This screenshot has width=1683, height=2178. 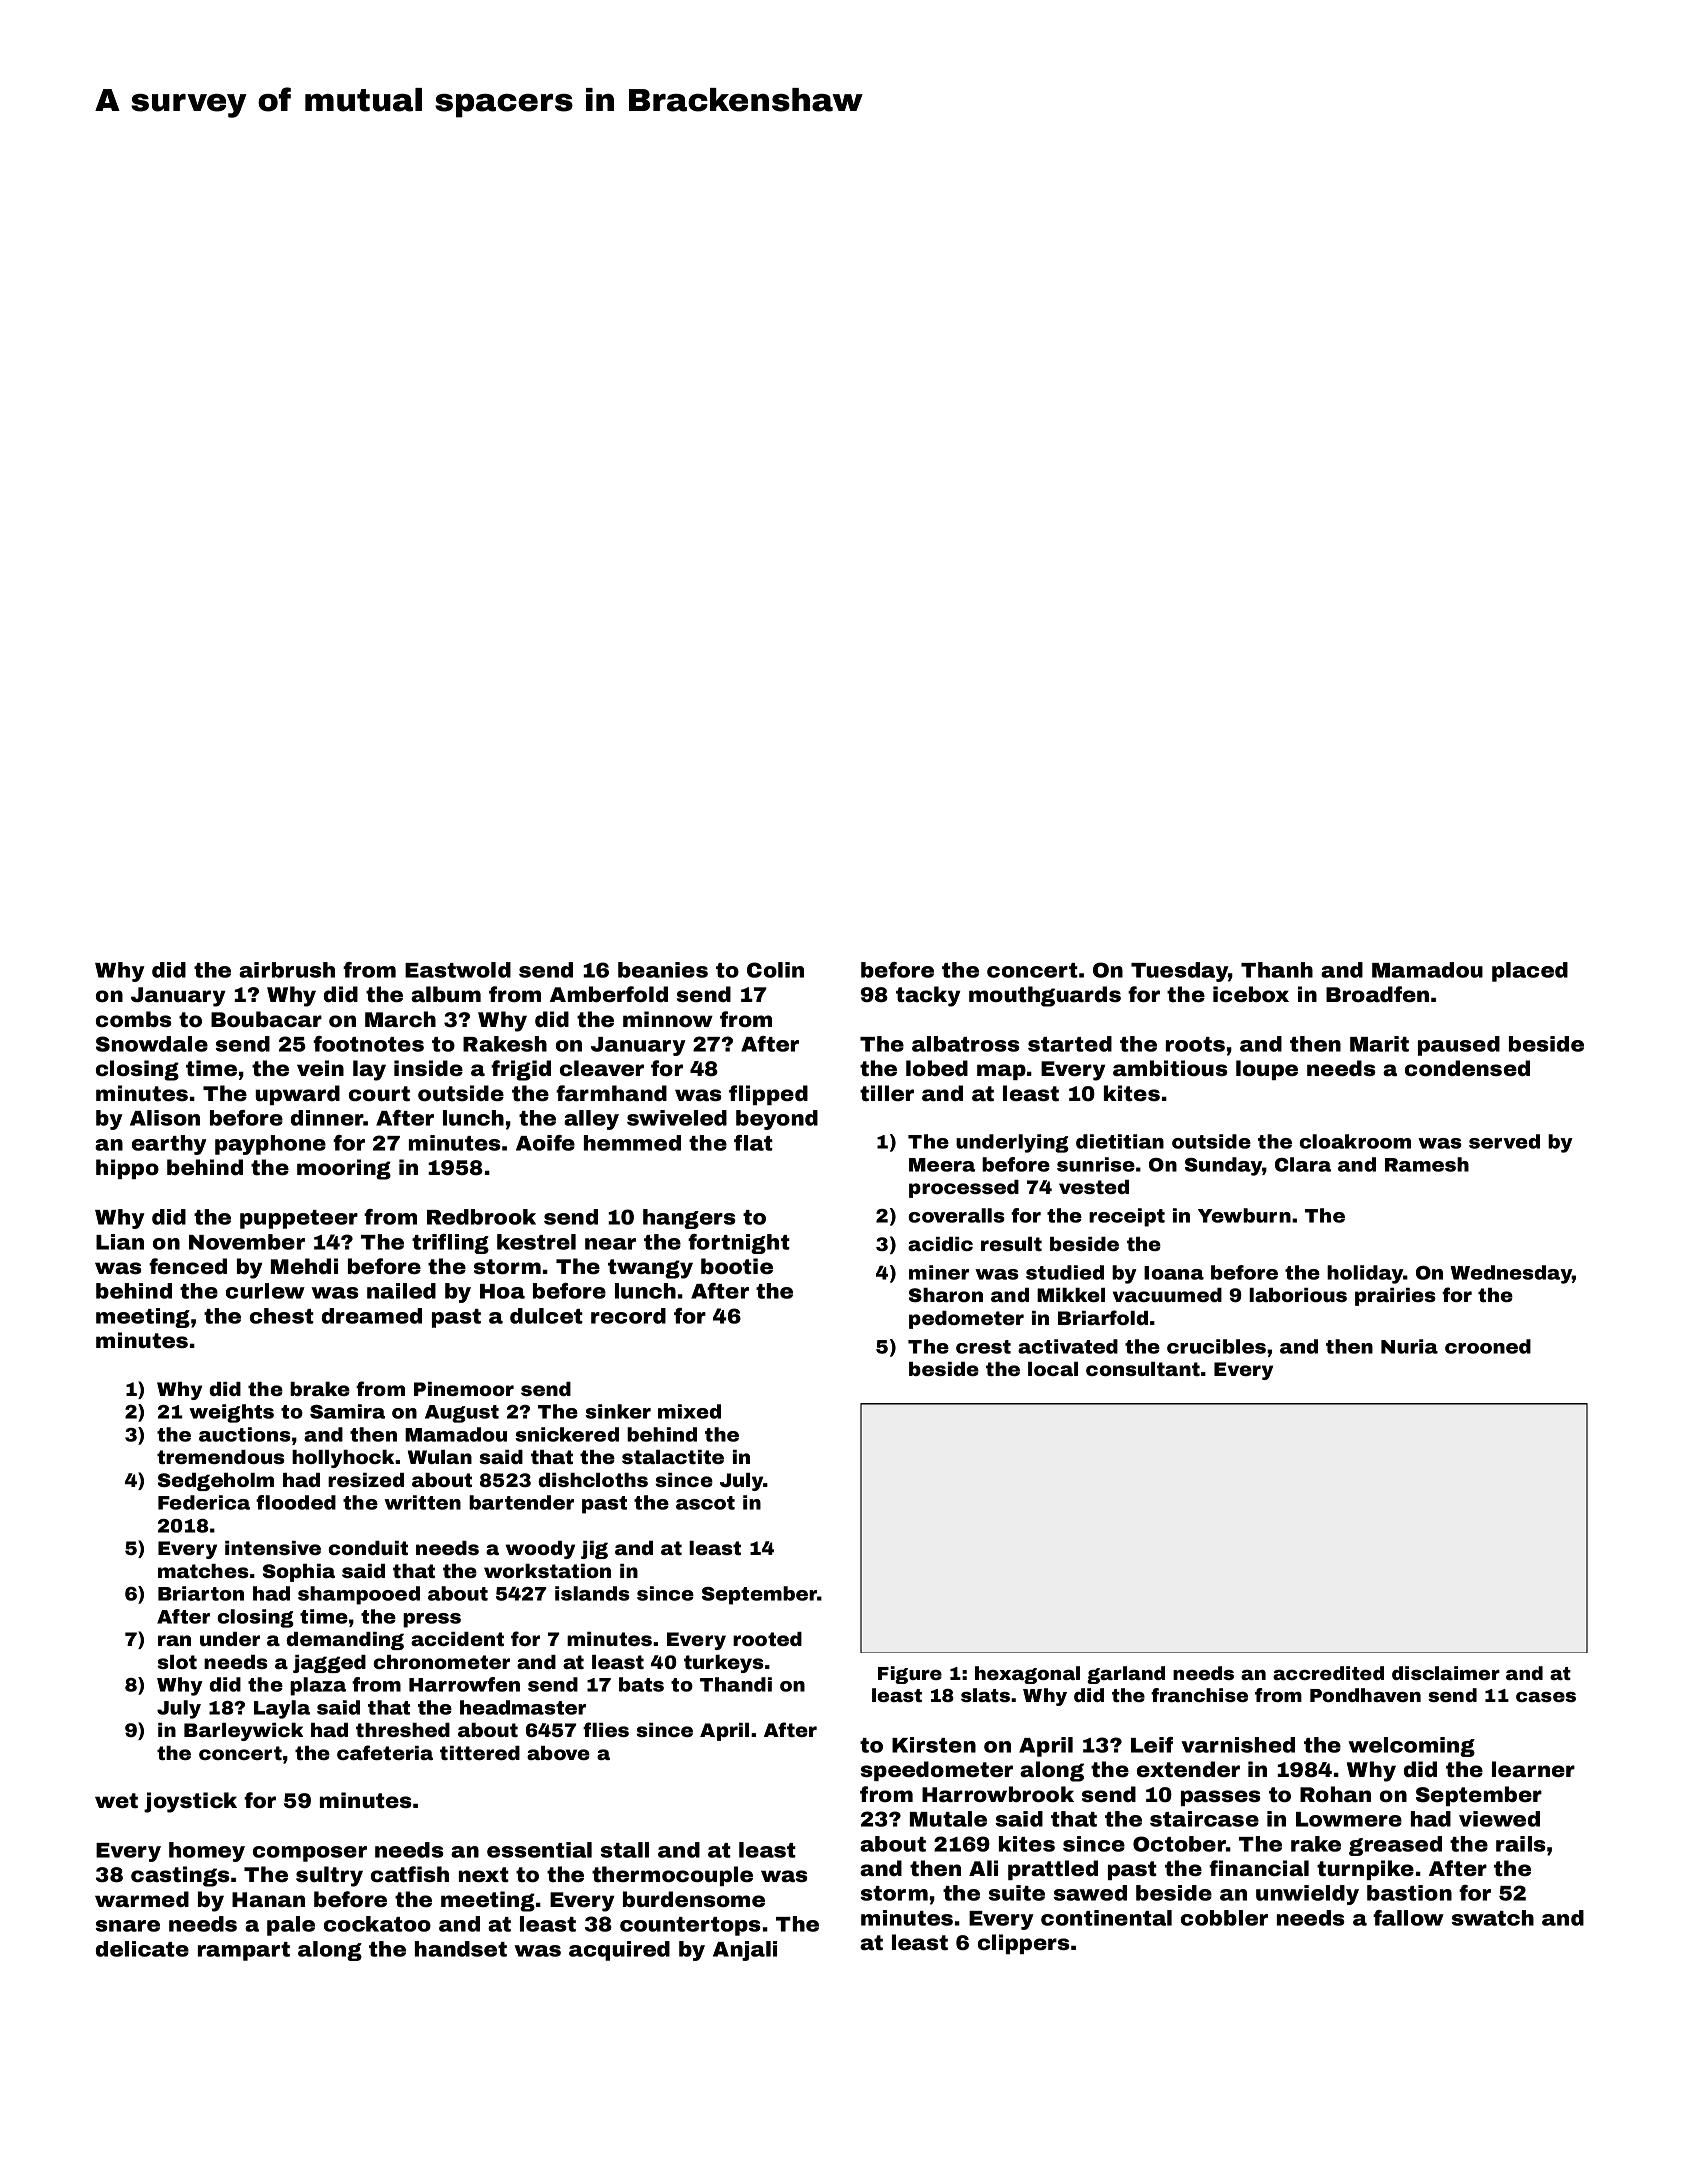 What do you see at coordinates (446, 994) in the screenshot?
I see `album` at bounding box center [446, 994].
